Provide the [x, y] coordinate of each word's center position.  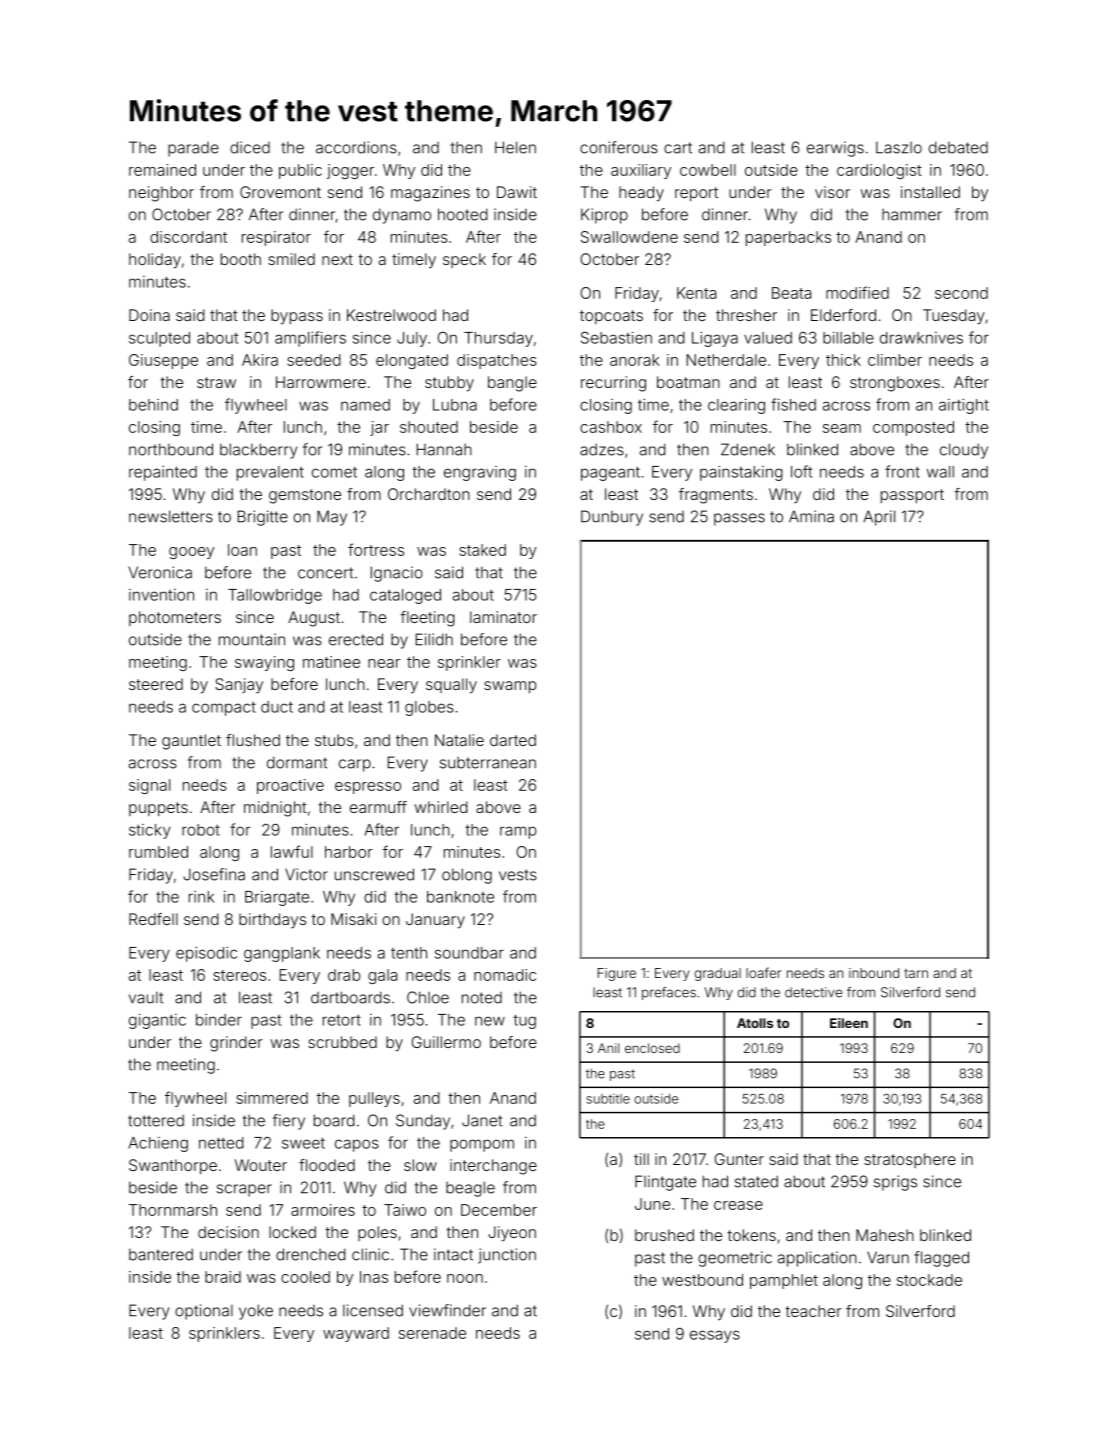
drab [344, 975]
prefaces [669, 993]
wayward [356, 1334]
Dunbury [612, 518]
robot [201, 830]
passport [912, 496]
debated [958, 147]
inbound [874, 973]
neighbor [161, 194]
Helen [515, 147]
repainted [163, 473]
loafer [763, 972]
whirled [441, 807]
